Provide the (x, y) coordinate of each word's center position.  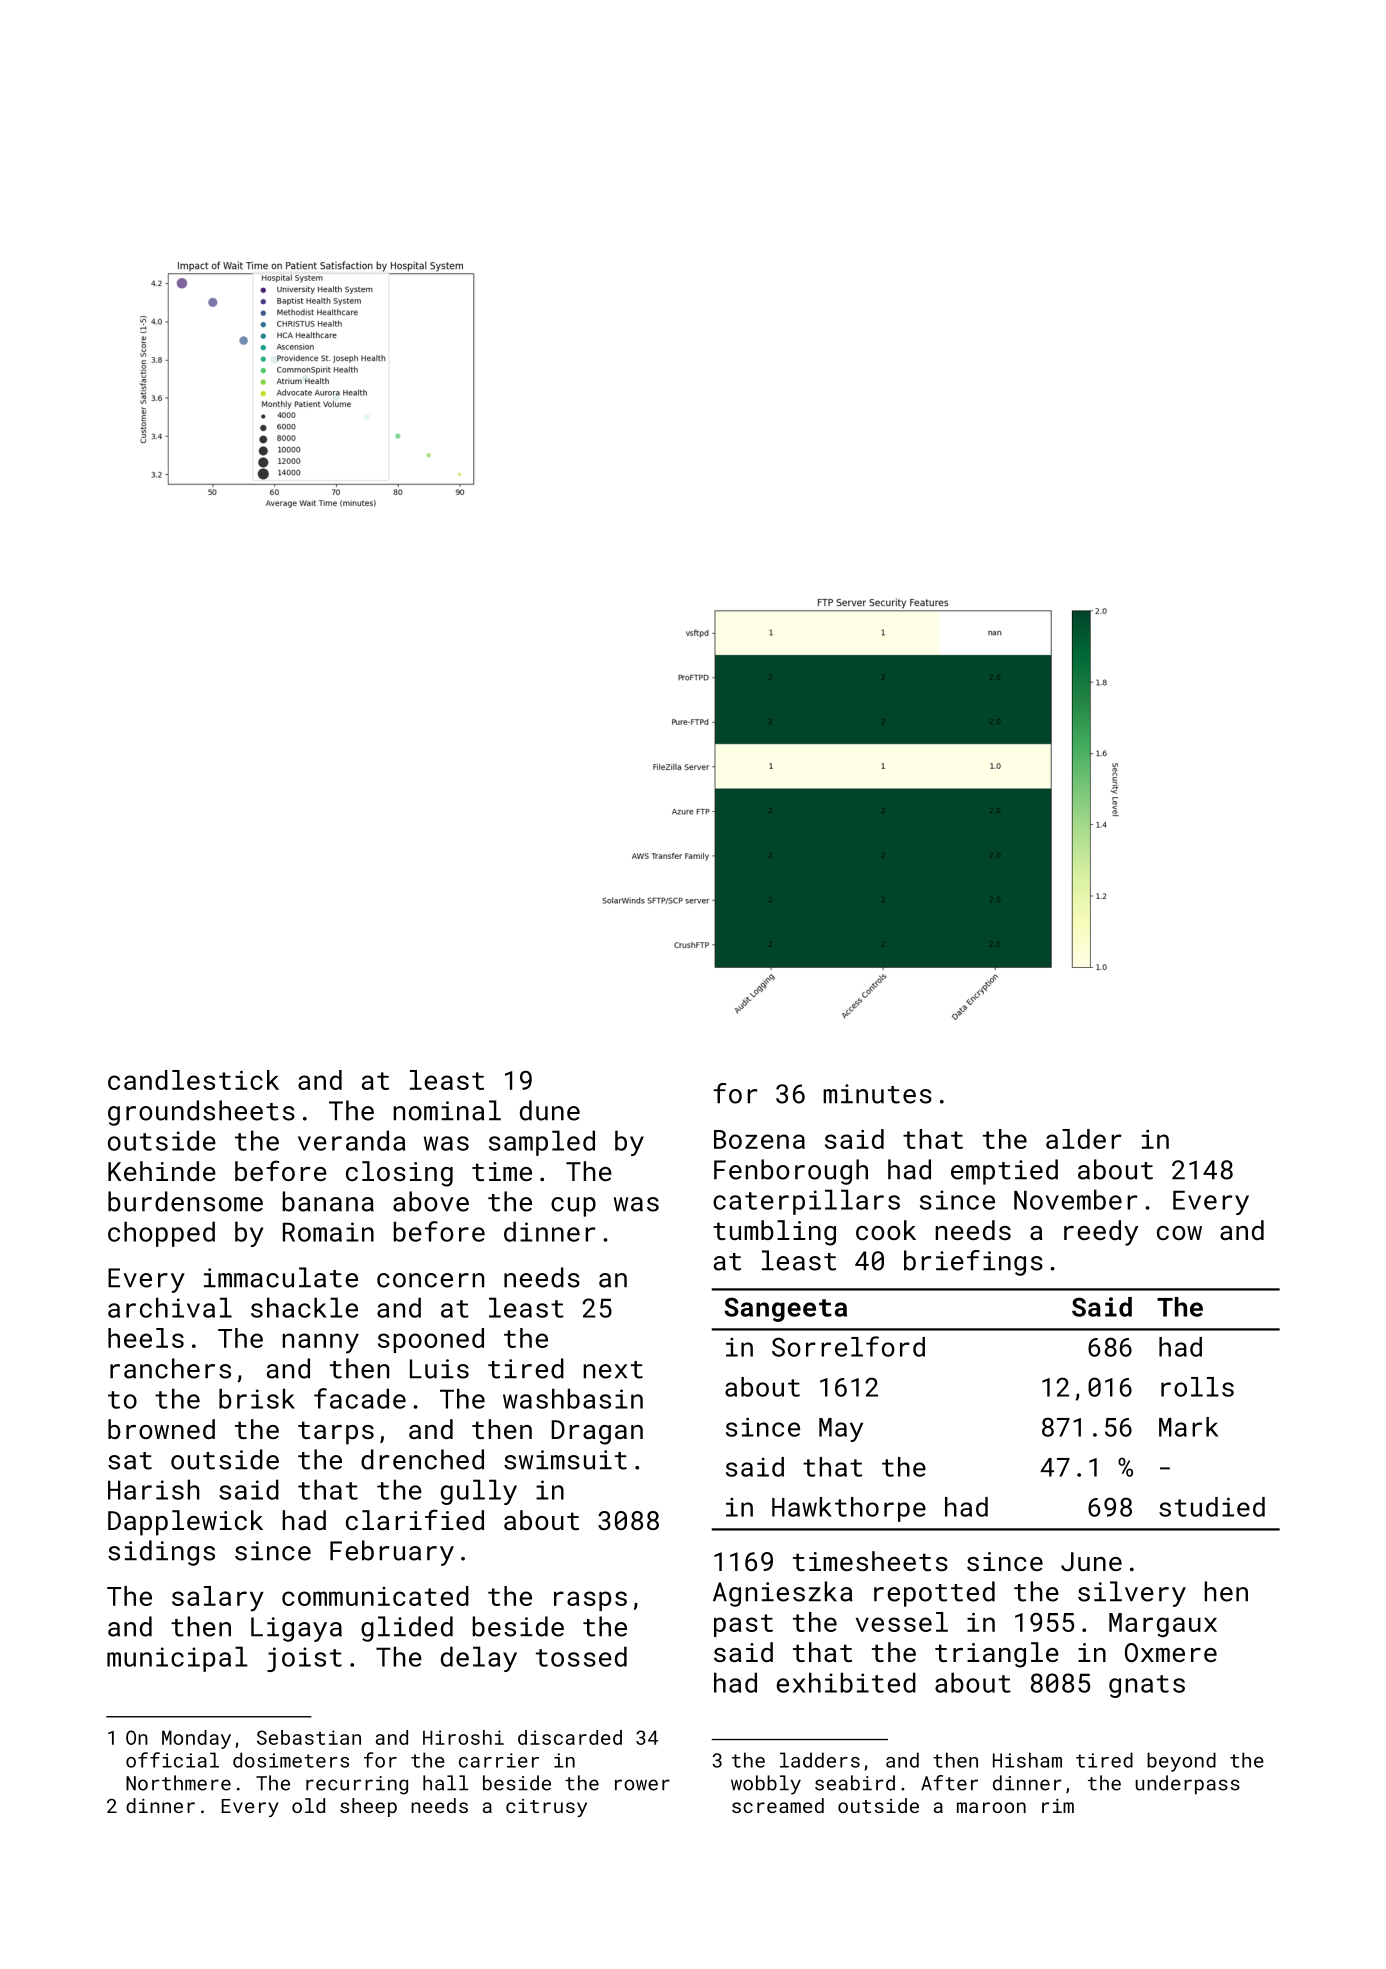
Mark (1188, 1427)
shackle (304, 1307)
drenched (422, 1459)
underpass (1187, 1785)
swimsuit (565, 1460)
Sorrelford (848, 1346)
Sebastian (309, 1737)
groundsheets (201, 1113)
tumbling (774, 1233)
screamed (778, 1805)
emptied (1004, 1172)
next (613, 1370)
